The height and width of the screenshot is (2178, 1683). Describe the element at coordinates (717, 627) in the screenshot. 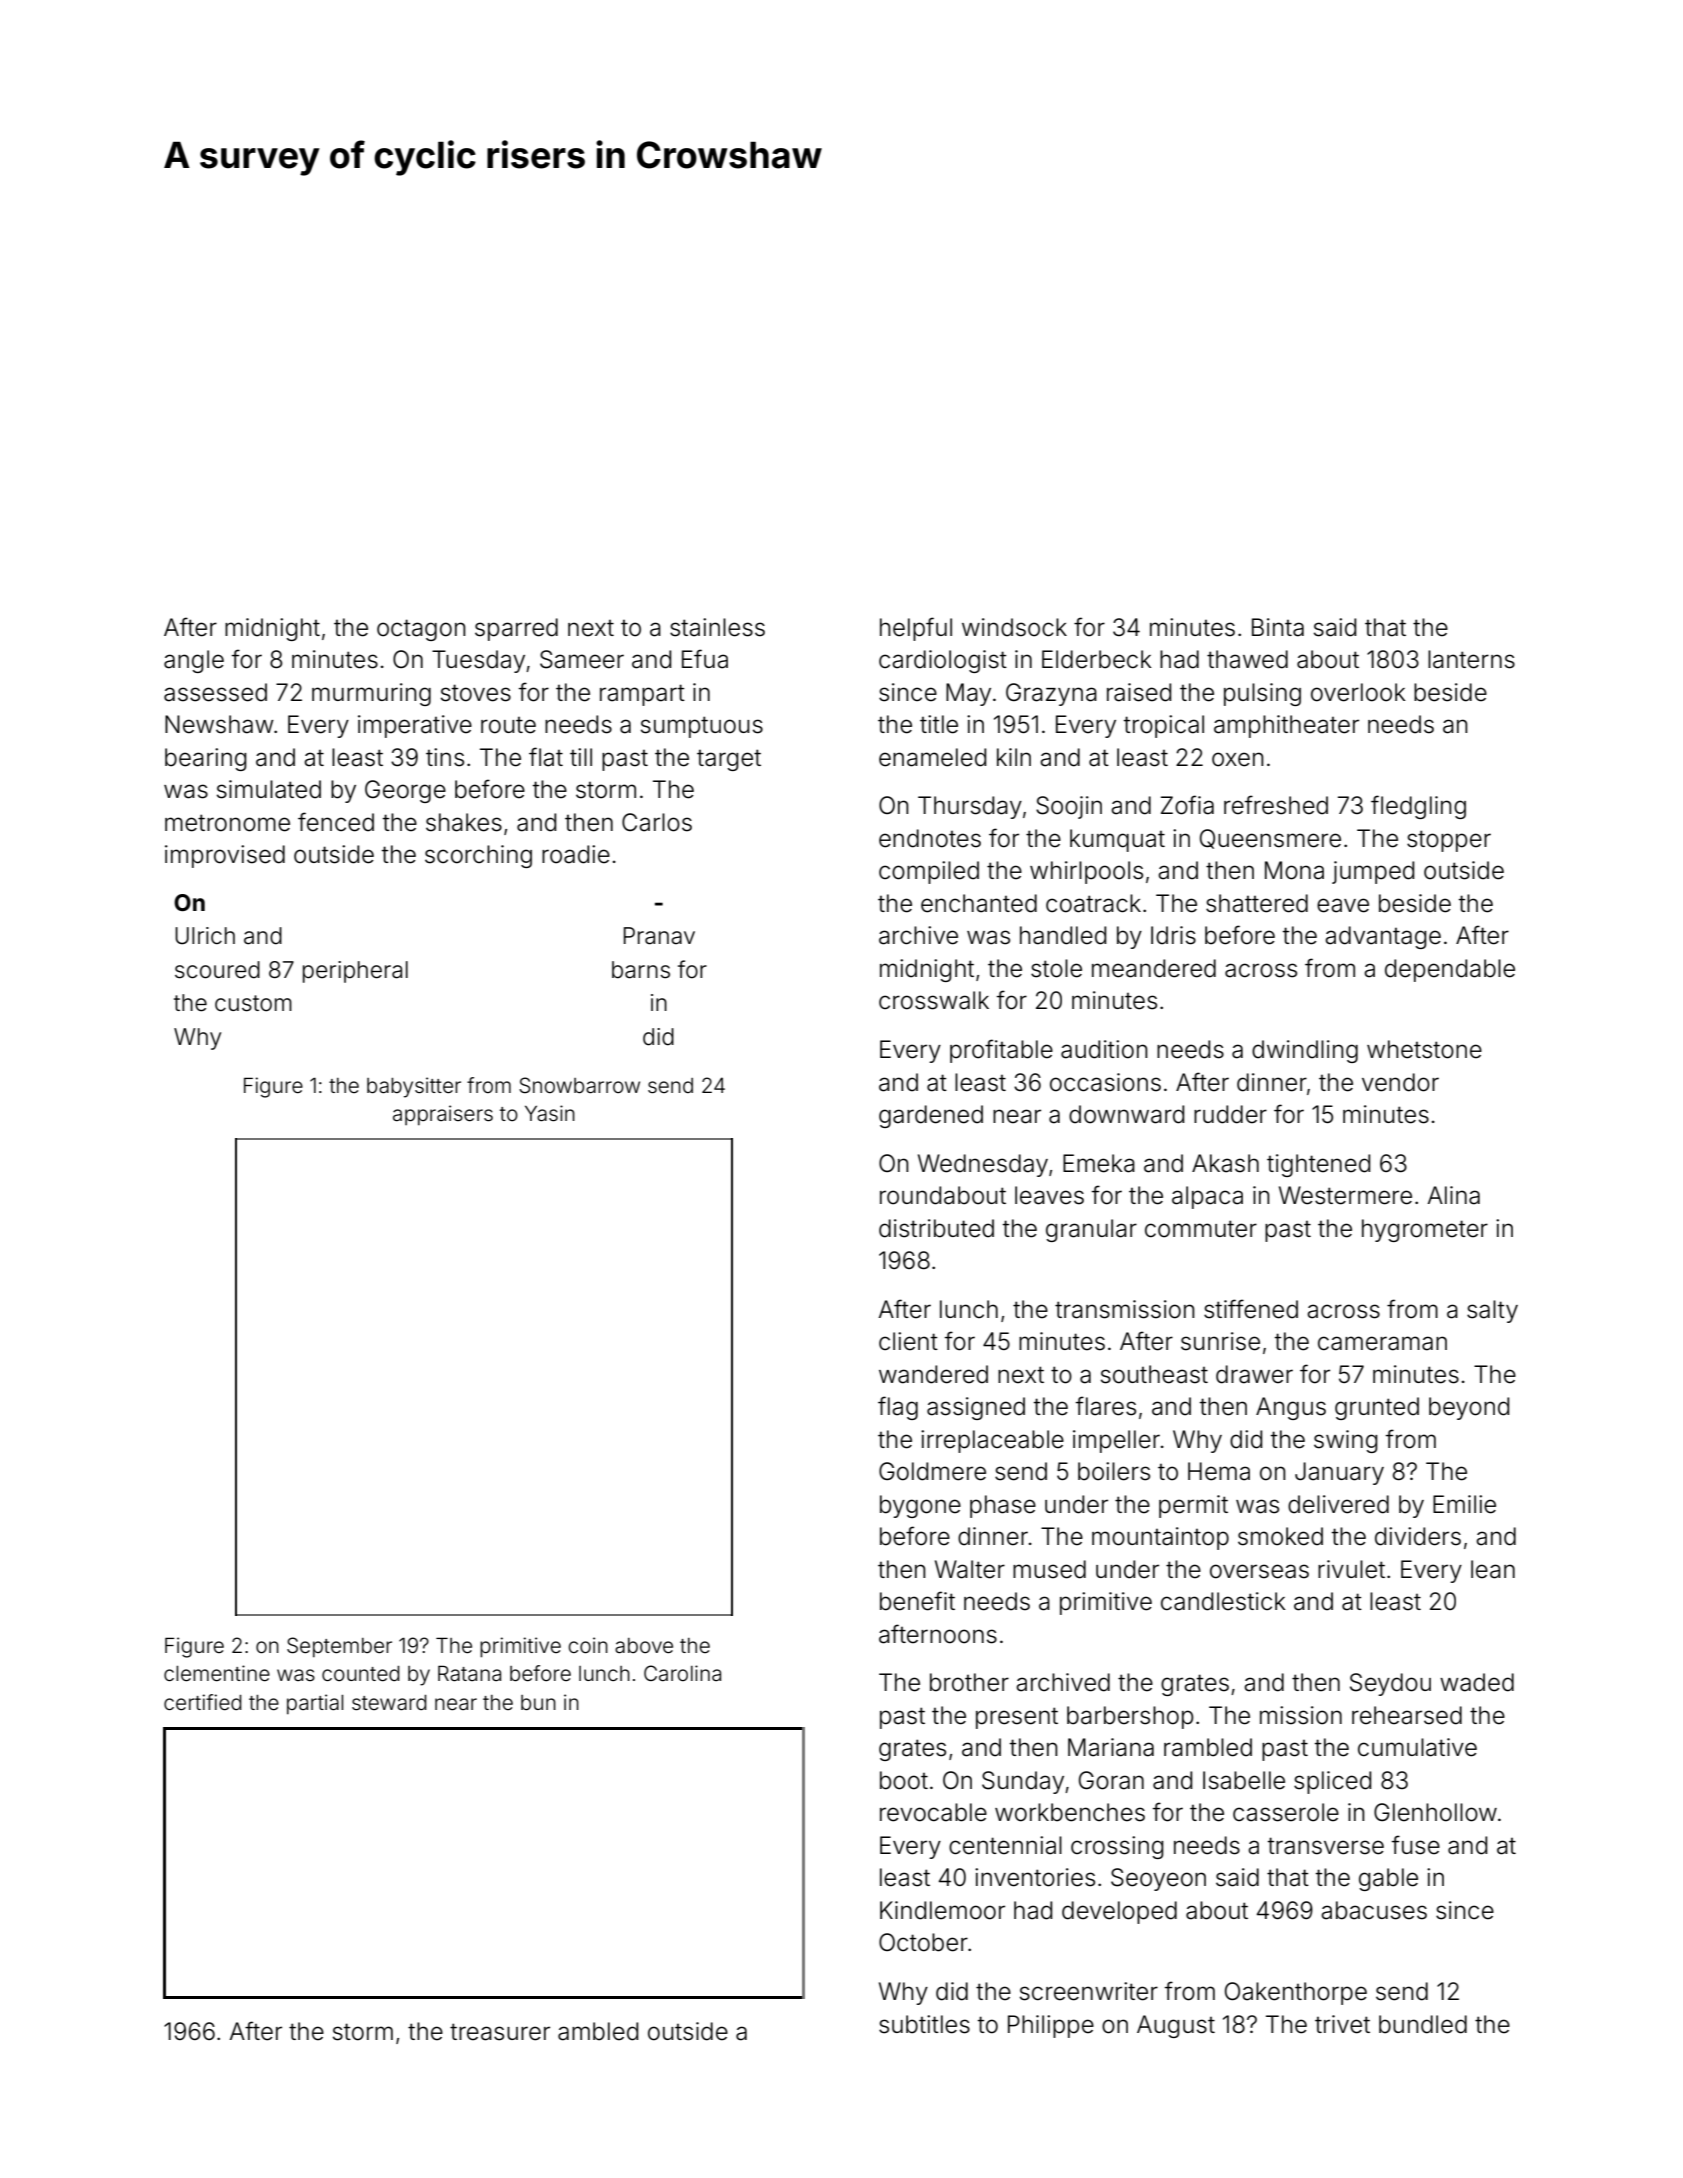

I see `stainless` at that location.
